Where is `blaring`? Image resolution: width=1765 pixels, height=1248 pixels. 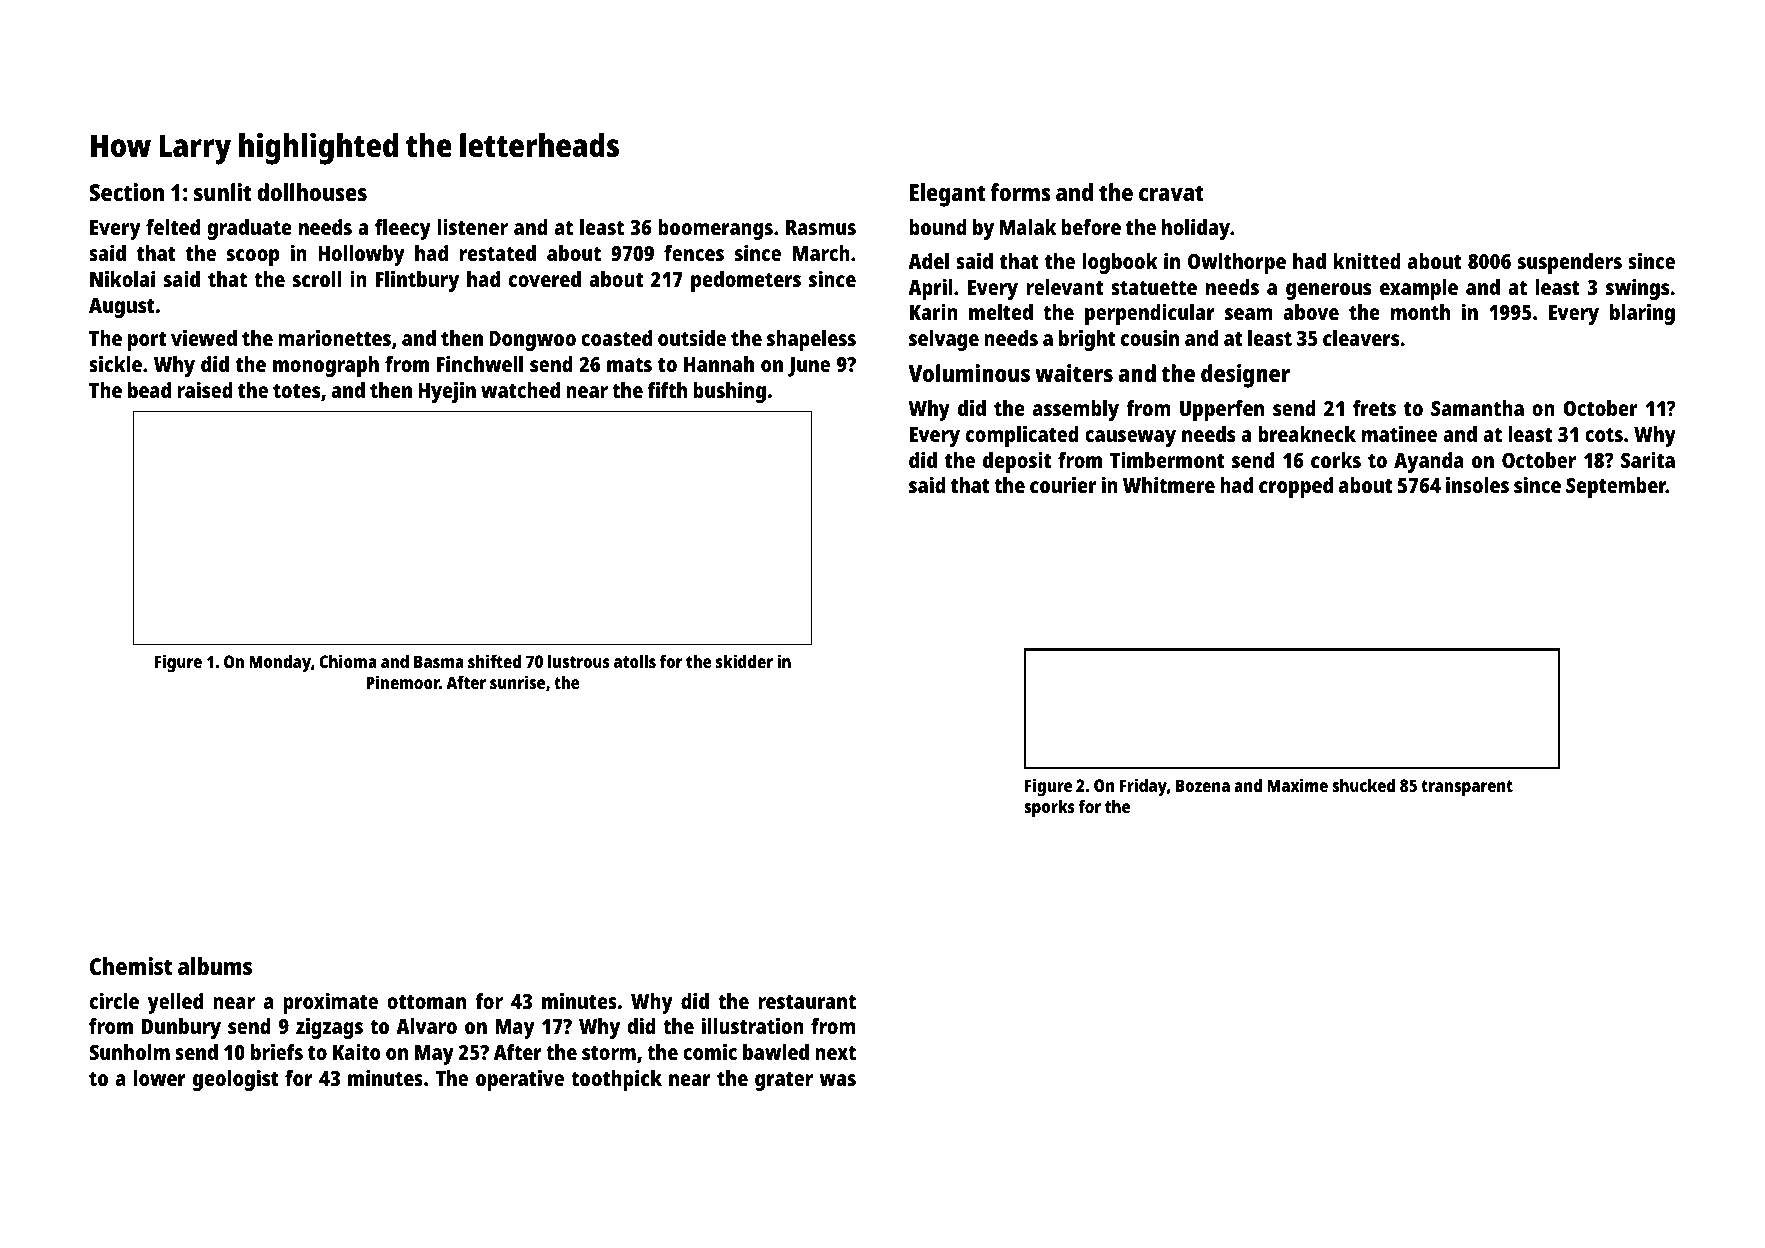
blaring is located at coordinates (1642, 314).
